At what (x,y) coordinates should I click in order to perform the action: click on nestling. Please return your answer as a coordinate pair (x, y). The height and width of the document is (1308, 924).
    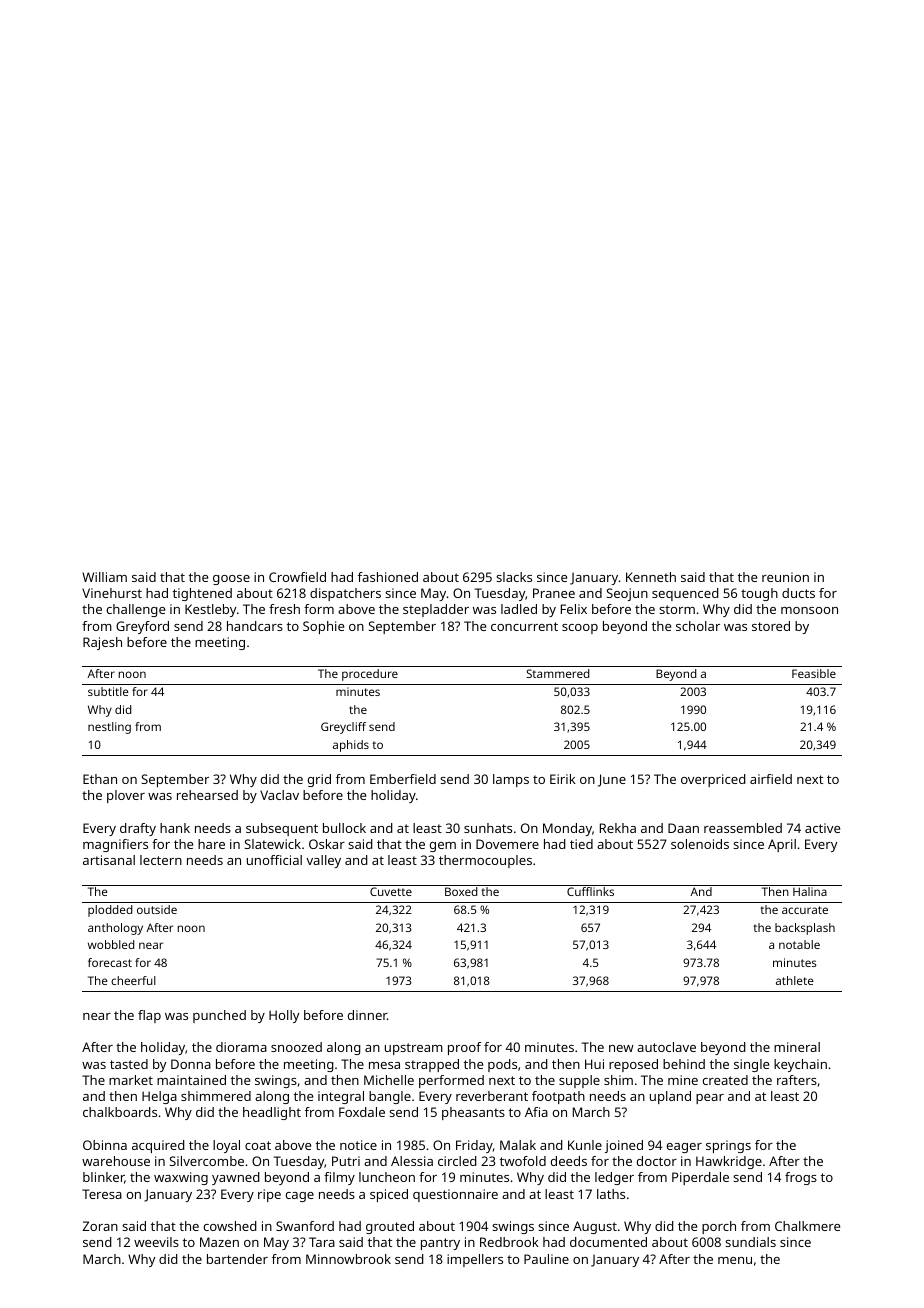
    Looking at the image, I should click on (109, 728).
